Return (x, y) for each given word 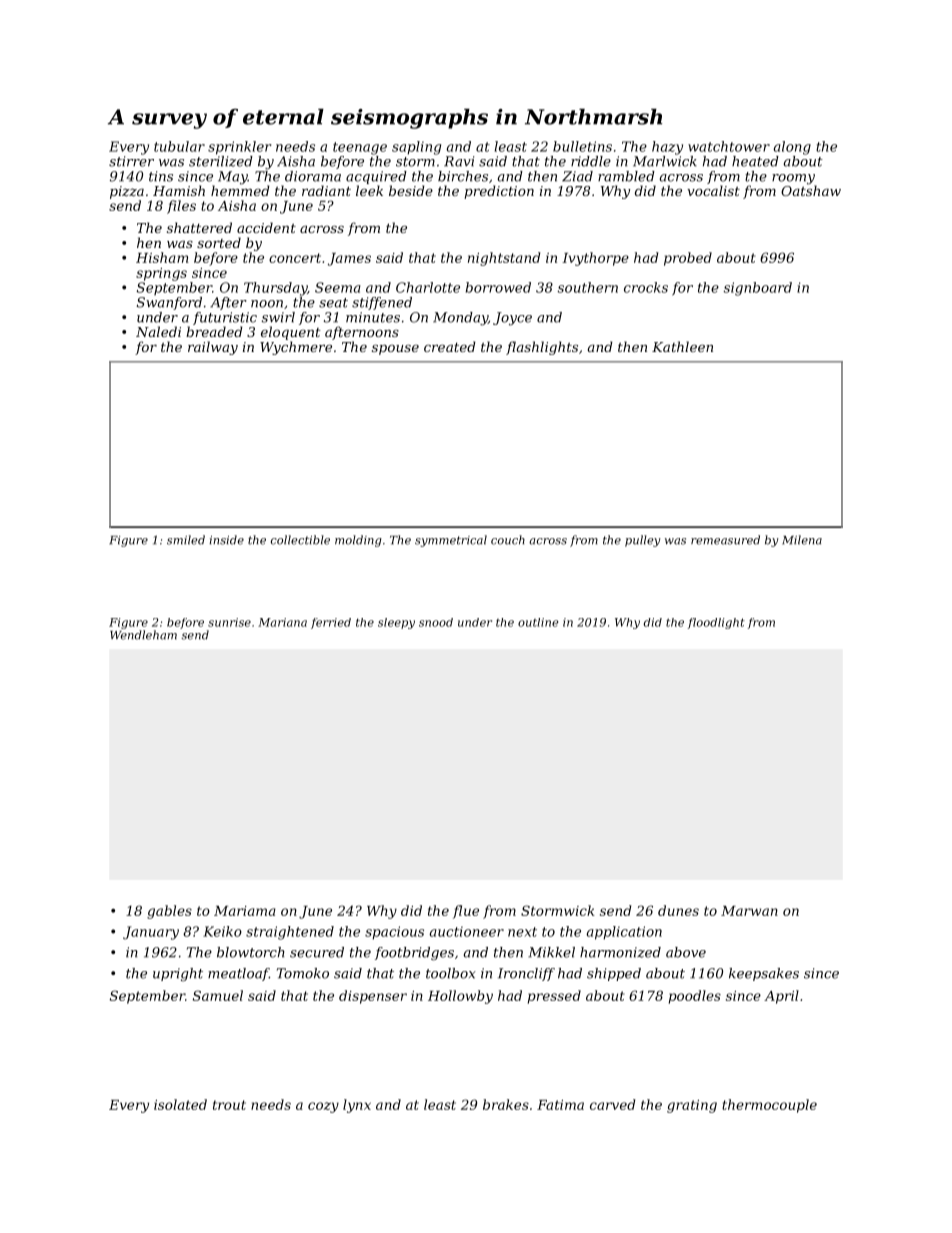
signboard (758, 289)
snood (436, 622)
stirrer (131, 161)
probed (688, 259)
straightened (290, 933)
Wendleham (143, 635)
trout (229, 1105)
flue (466, 912)
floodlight (716, 623)
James (349, 259)
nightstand (504, 259)
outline (538, 622)
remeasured (725, 540)
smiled (186, 540)
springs (161, 274)
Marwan (749, 911)
